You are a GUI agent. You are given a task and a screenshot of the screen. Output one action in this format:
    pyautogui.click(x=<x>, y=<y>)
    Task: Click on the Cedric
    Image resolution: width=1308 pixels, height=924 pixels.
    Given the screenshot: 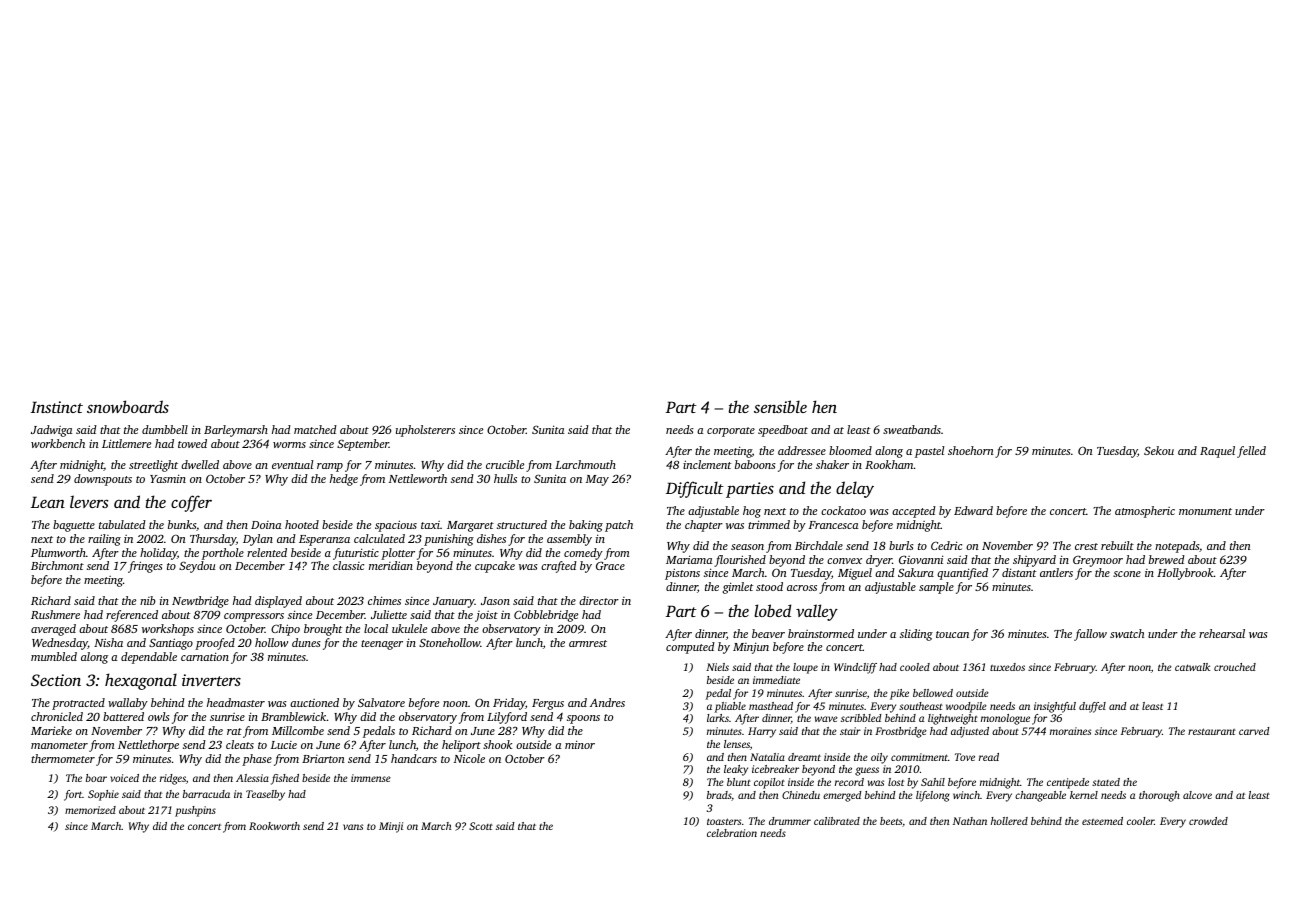 What is the action you would take?
    pyautogui.click(x=946, y=545)
